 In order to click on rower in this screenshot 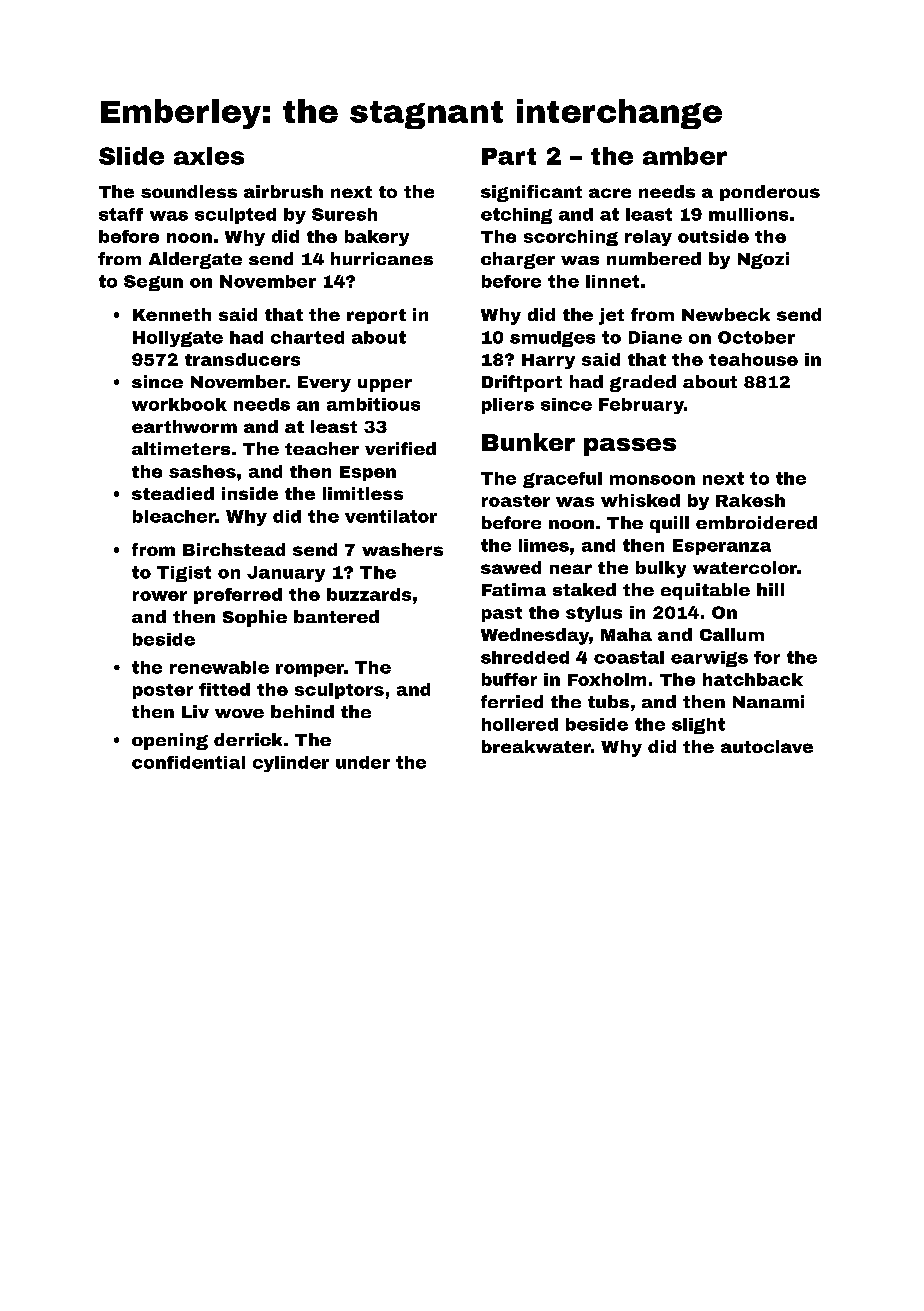, I will do `click(160, 596)`.
